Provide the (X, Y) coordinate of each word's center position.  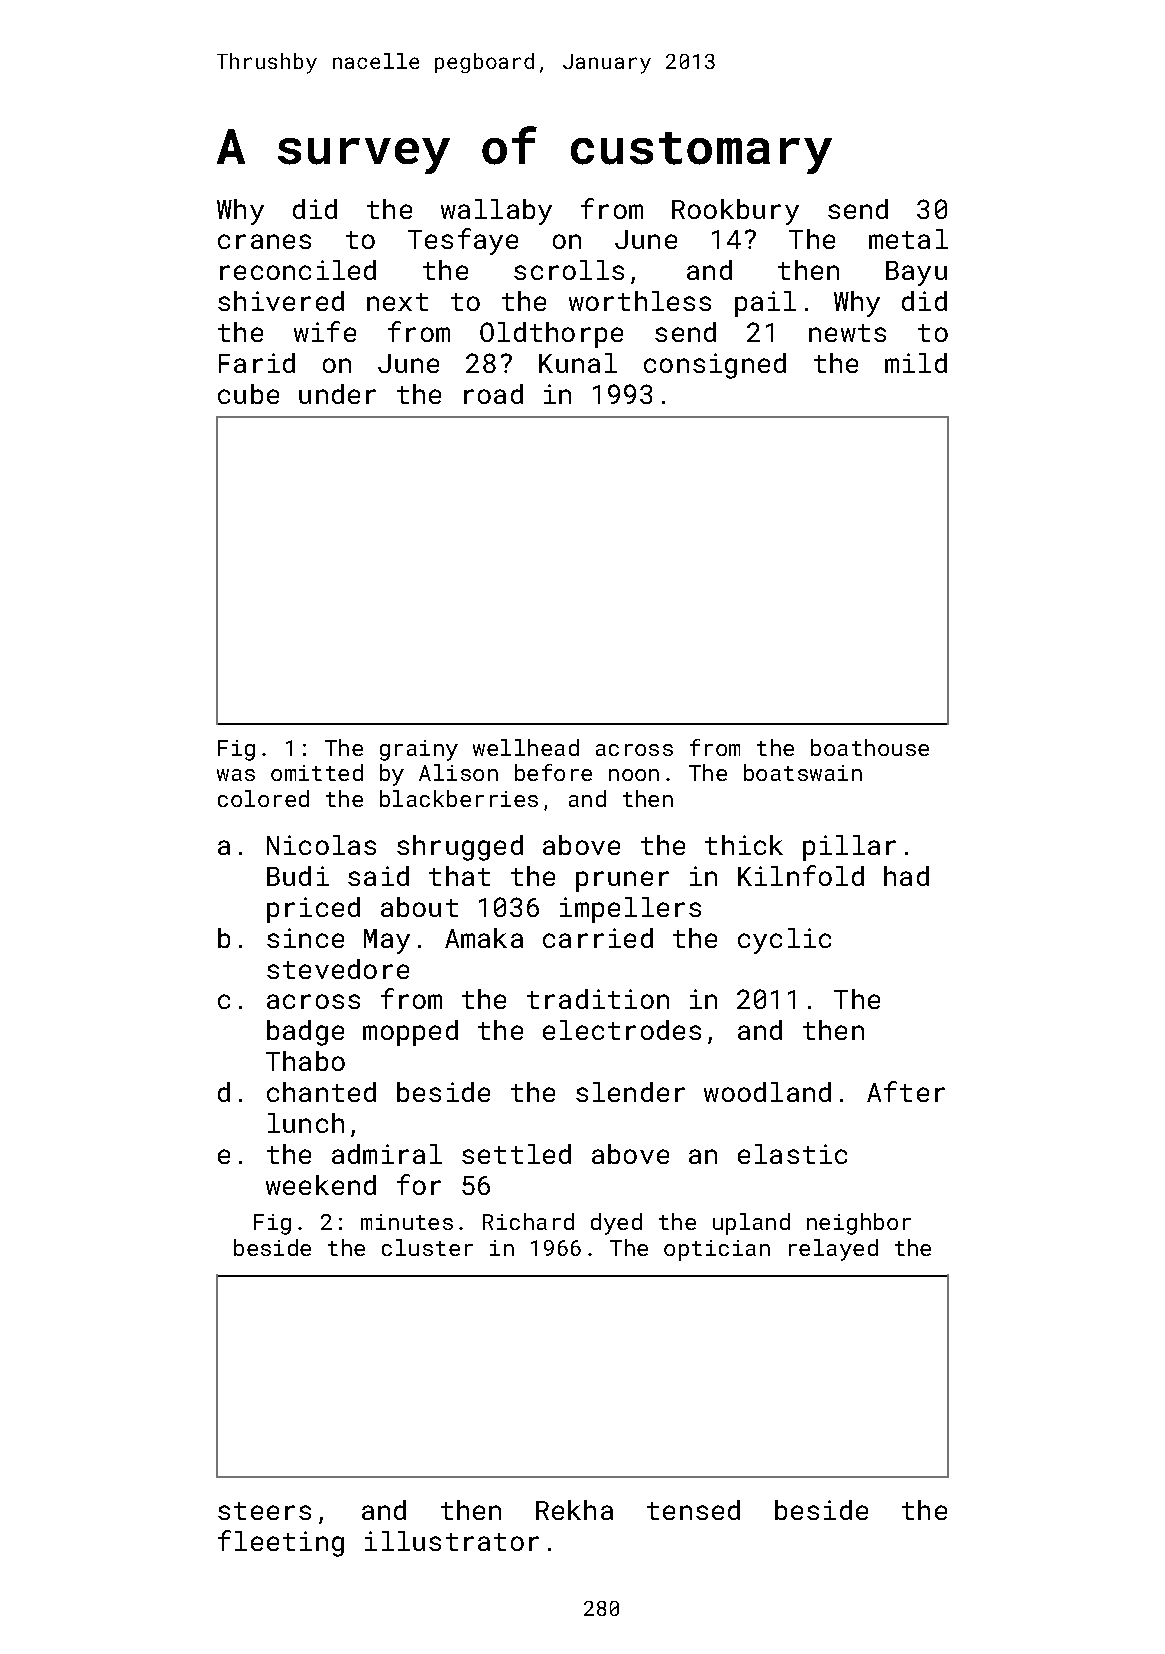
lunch (306, 1123)
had (906, 876)
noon (634, 775)
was (236, 775)
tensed (693, 1510)
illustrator (452, 1541)
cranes (264, 241)
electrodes (622, 1030)
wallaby (496, 212)
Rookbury (735, 212)
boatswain (803, 772)
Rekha (574, 1510)
